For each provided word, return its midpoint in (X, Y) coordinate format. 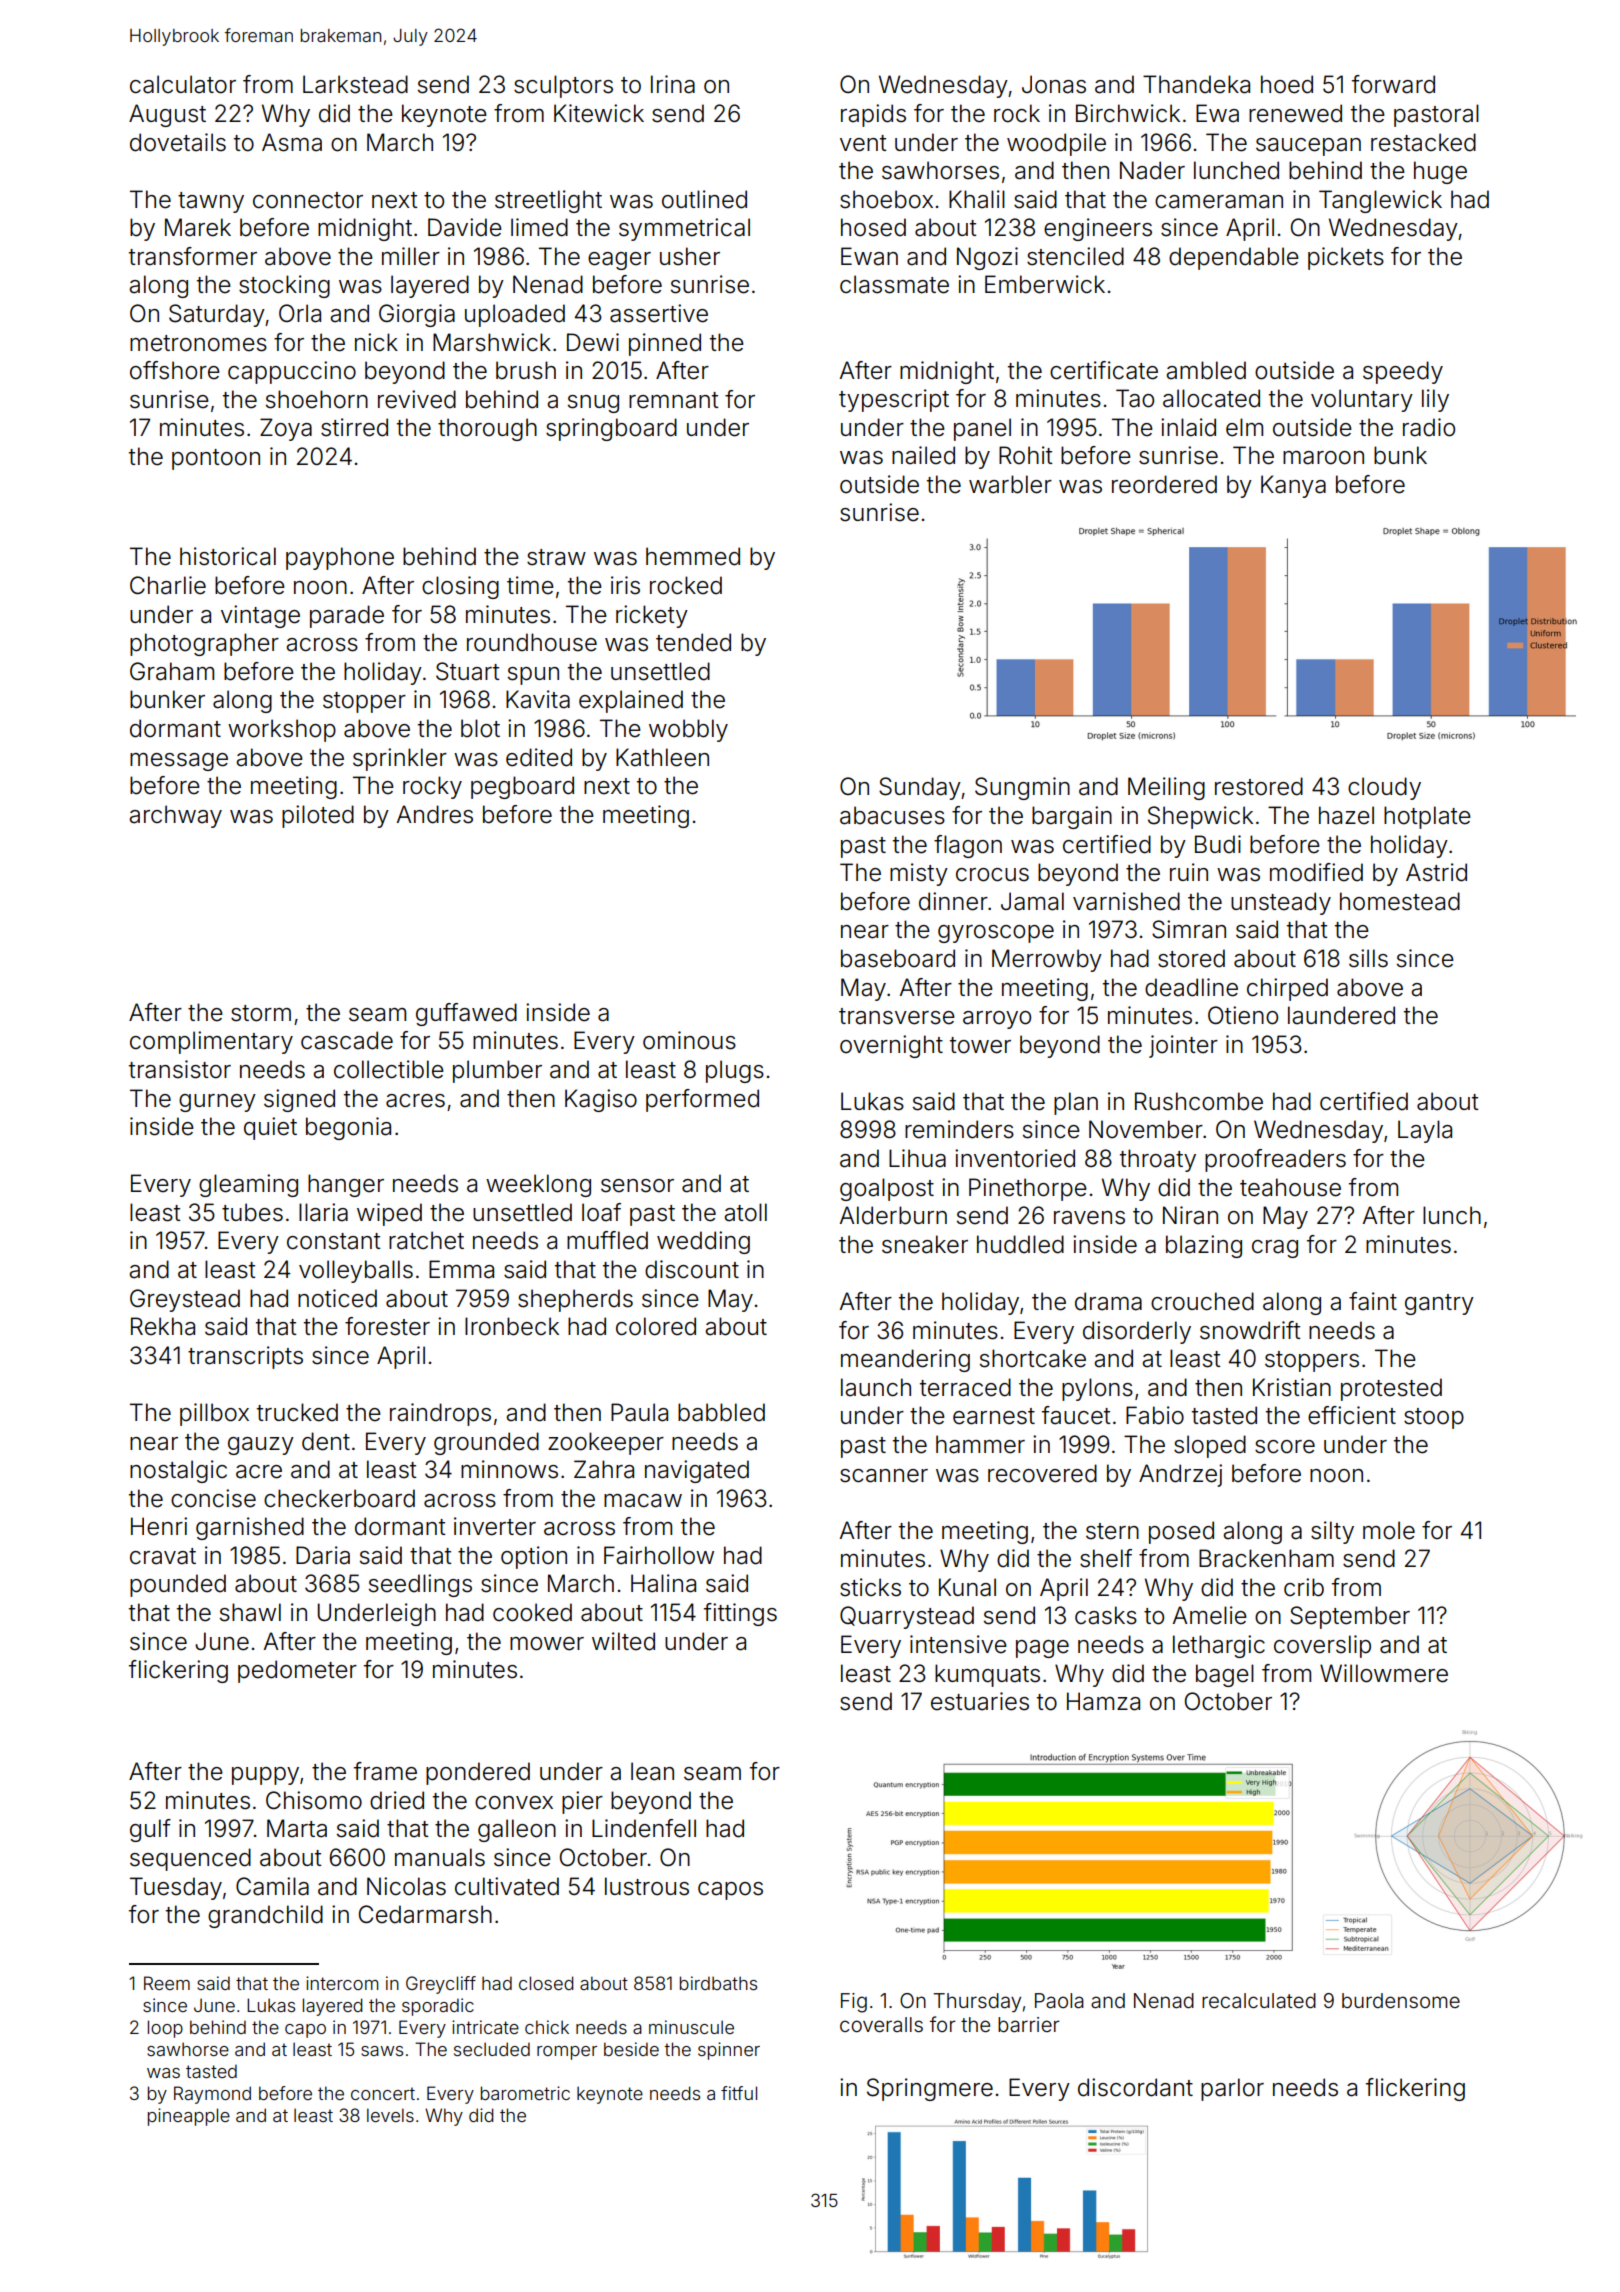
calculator (183, 84)
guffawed (466, 1014)
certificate (1104, 370)
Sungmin (1022, 788)
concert (383, 2093)
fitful (739, 2093)
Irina (673, 84)
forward (1393, 84)
